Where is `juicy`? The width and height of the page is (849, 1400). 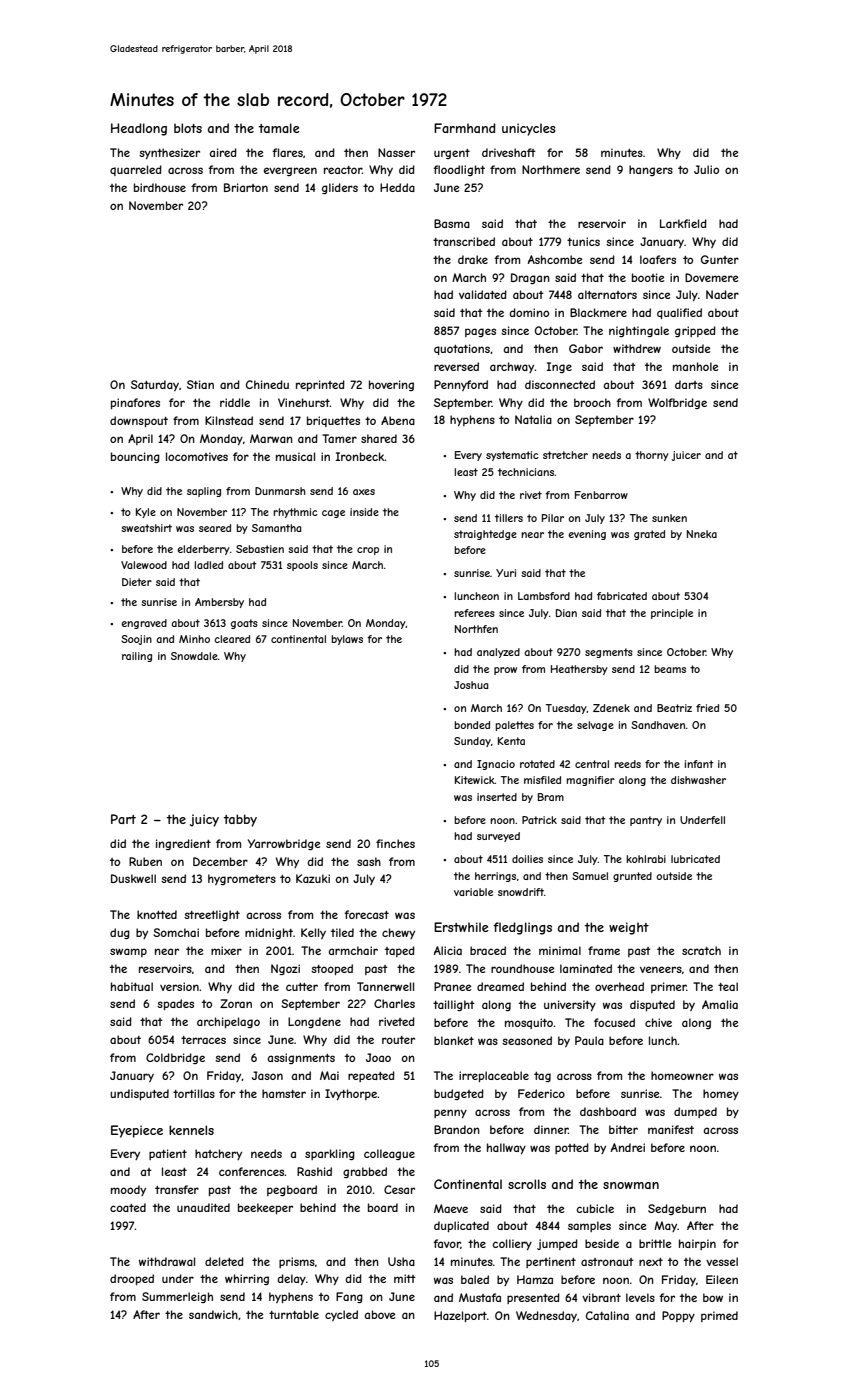
juicy is located at coordinates (204, 820).
